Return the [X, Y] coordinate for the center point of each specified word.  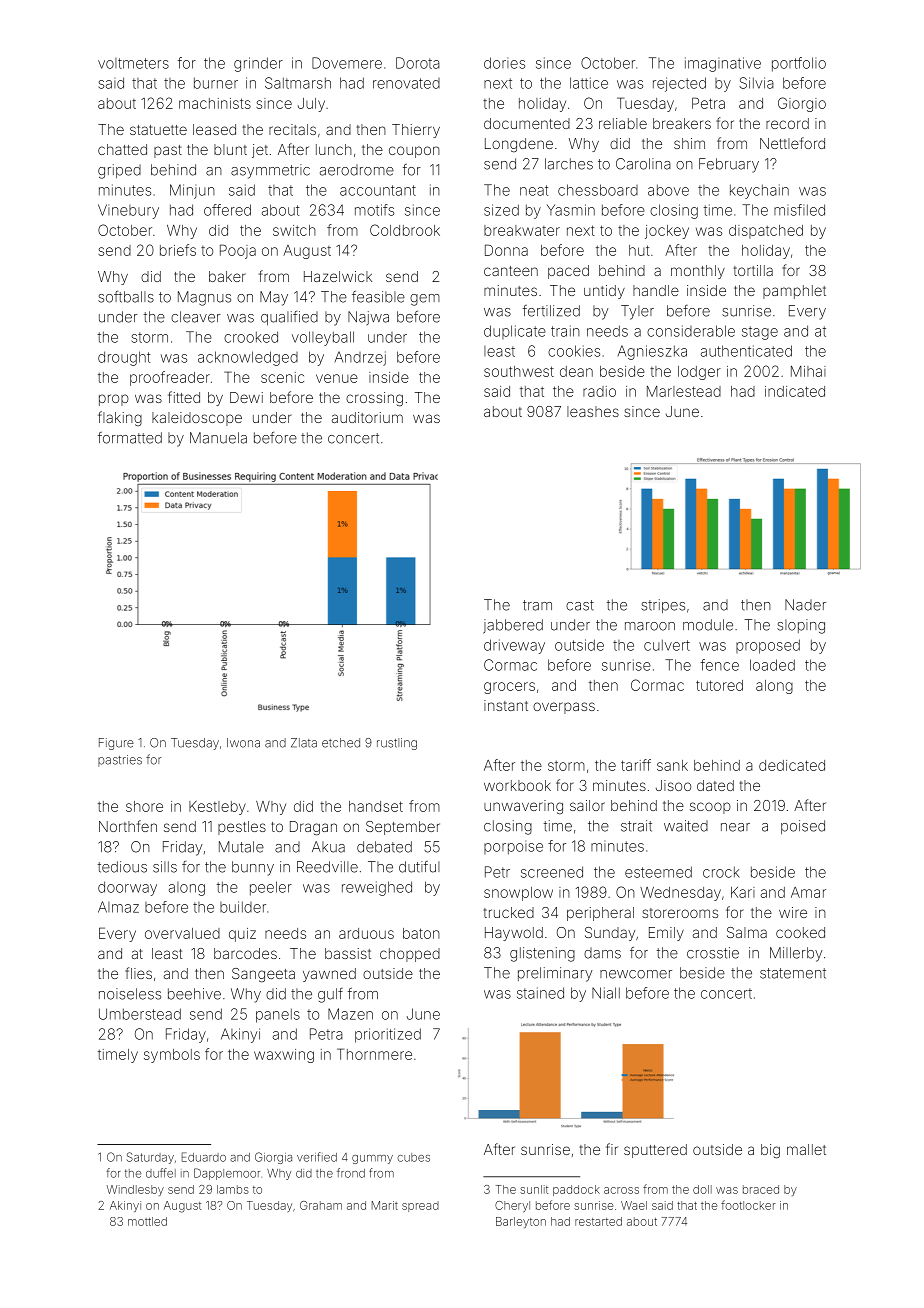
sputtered [655, 1151]
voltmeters [133, 63]
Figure [116, 744]
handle [656, 290]
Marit [385, 1205]
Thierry [416, 131]
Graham [321, 1205]
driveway [514, 646]
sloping [801, 626]
